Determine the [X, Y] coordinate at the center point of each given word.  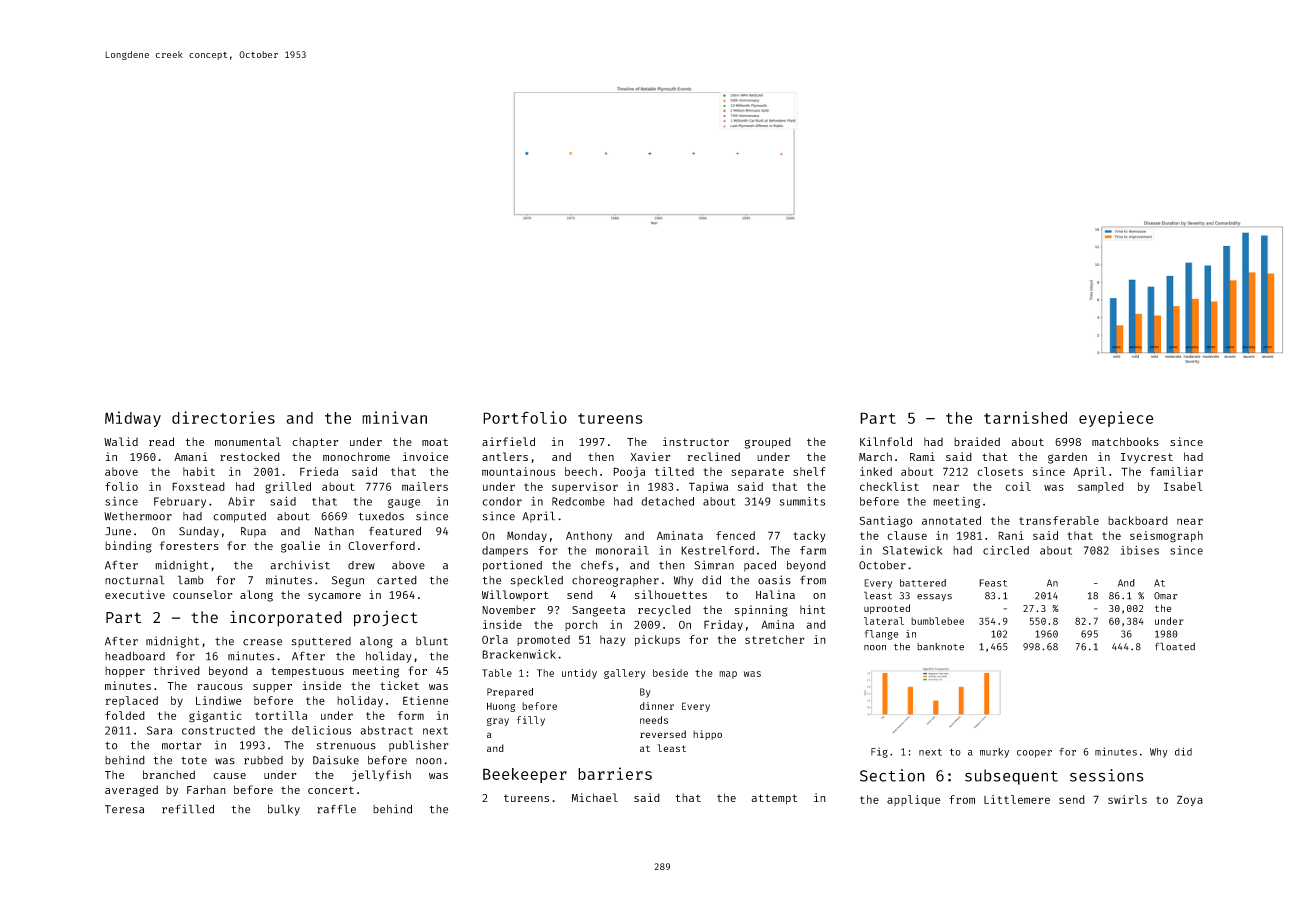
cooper [1034, 754]
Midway [133, 419]
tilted [674, 471]
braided [977, 441]
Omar [1166, 596]
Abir [241, 501]
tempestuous [307, 672]
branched [169, 774]
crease [262, 642]
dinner [657, 706]
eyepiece [1116, 419]
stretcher [775, 639]
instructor [696, 441]
